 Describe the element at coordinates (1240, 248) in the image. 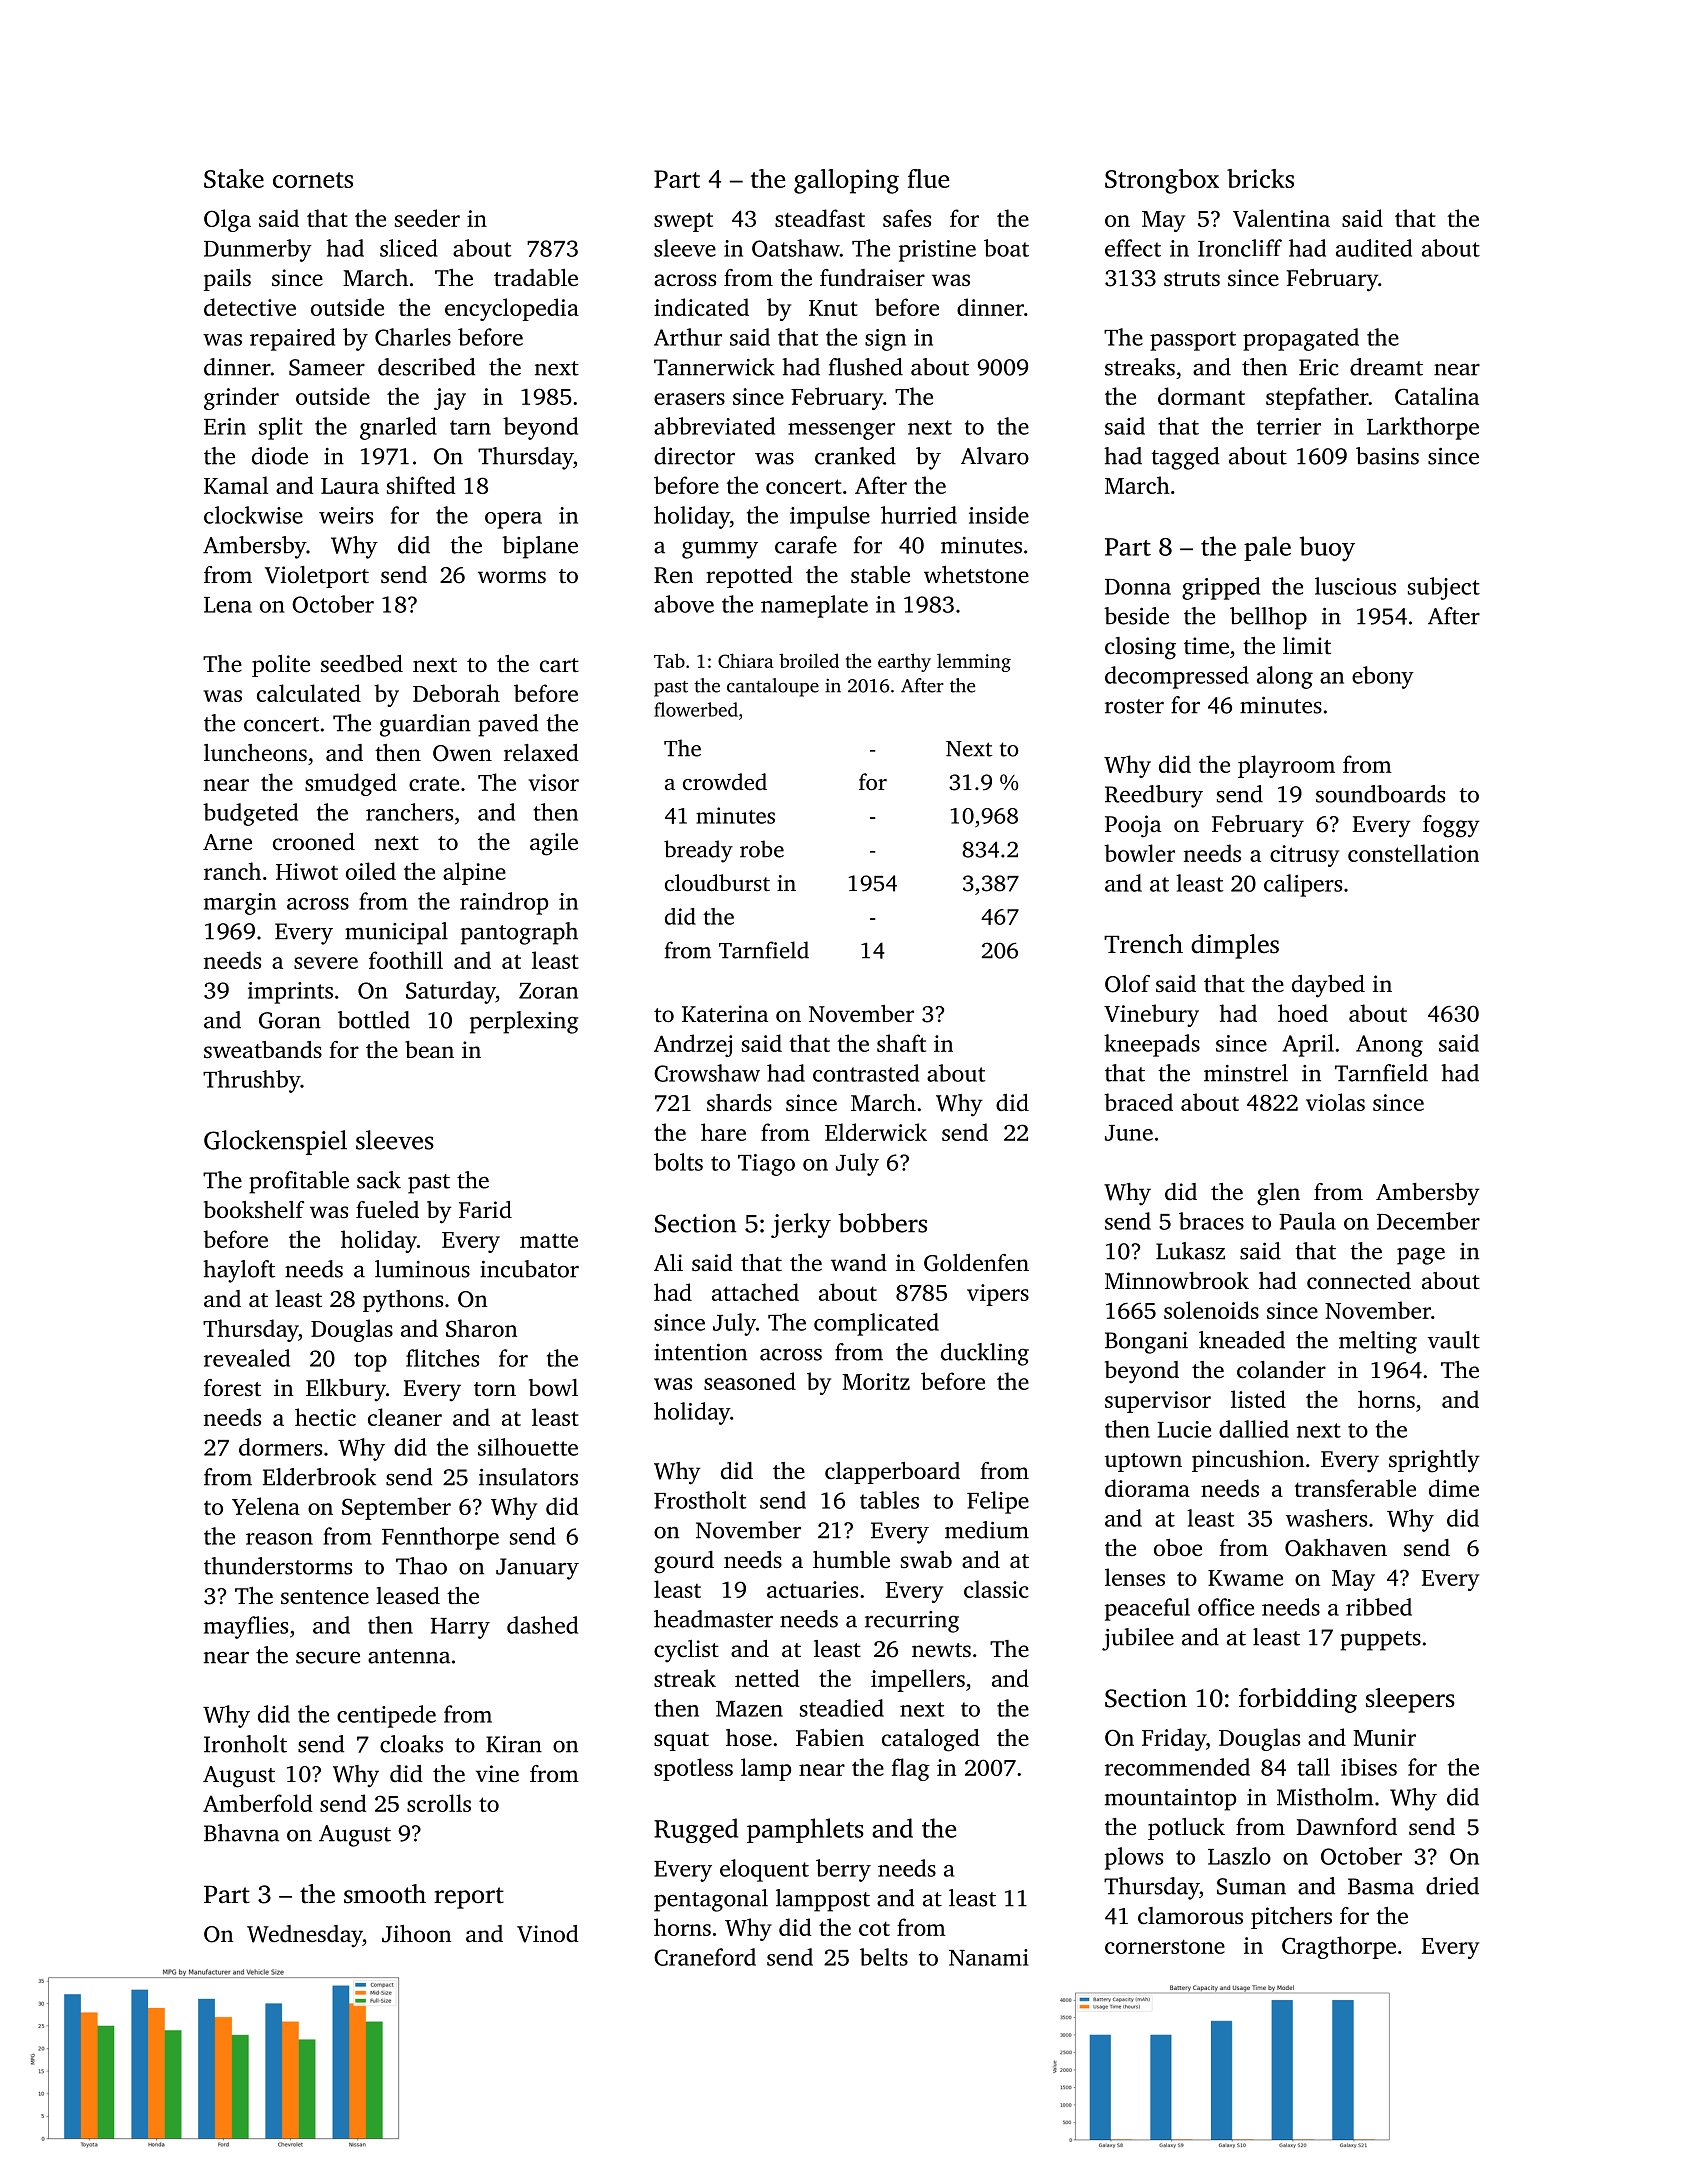

I see `Ironcliff` at that location.
